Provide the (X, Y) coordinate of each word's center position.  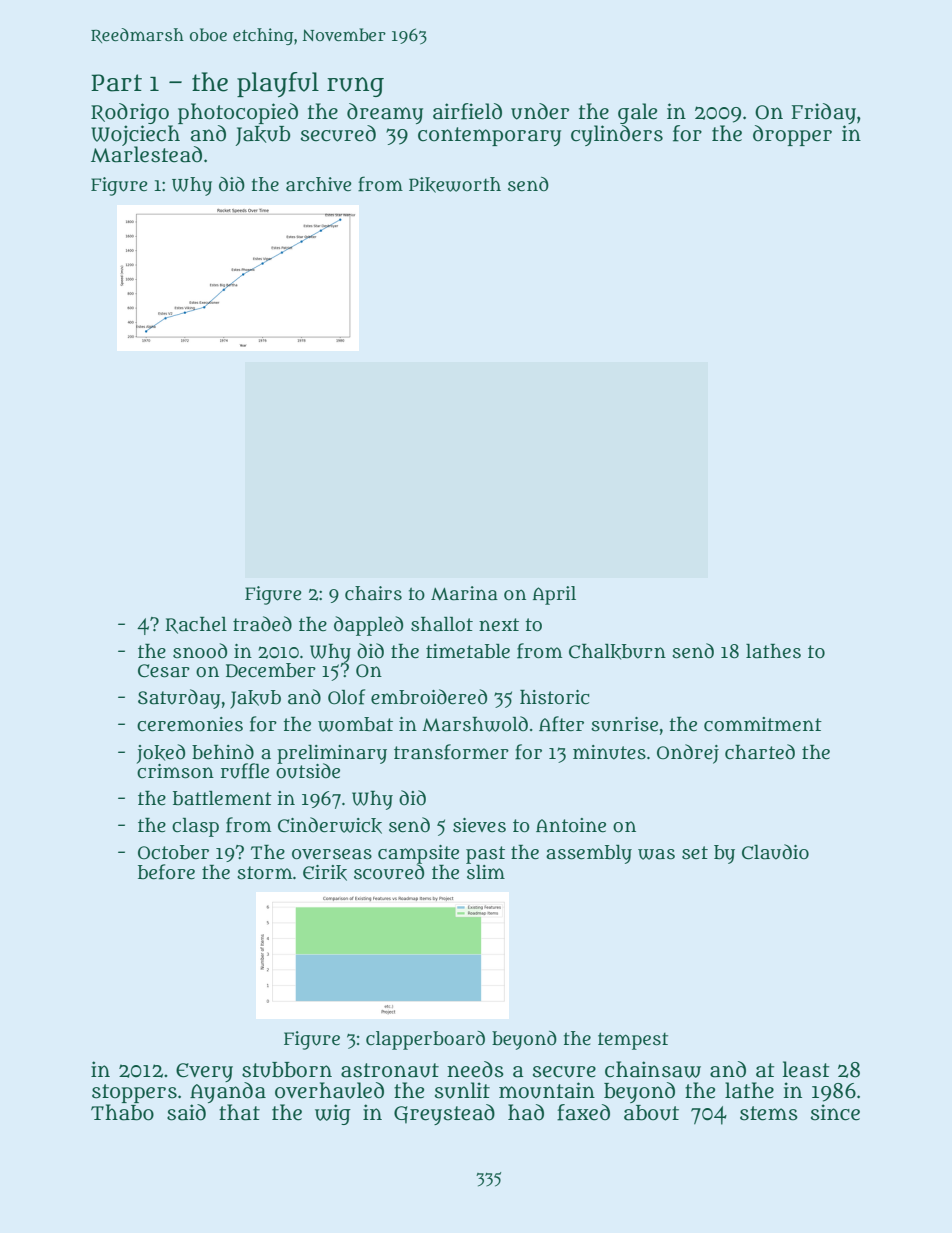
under (540, 111)
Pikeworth (455, 185)
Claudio (775, 852)
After (561, 724)
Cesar (164, 671)
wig (333, 1114)
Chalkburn (617, 652)
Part (116, 83)
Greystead (444, 1114)
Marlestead (146, 154)
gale (637, 113)
